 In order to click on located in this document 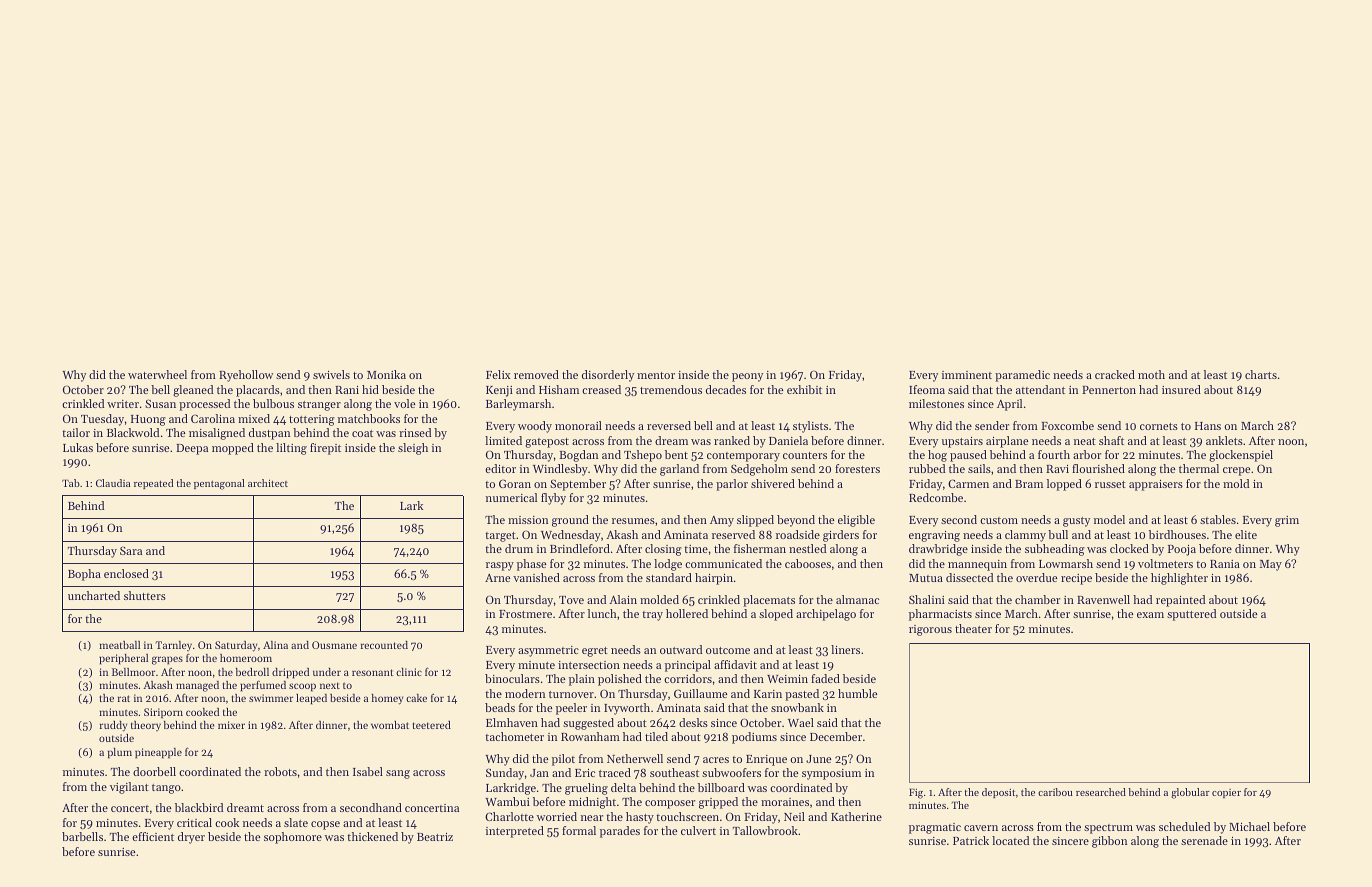, I will do `click(1010, 840)`.
